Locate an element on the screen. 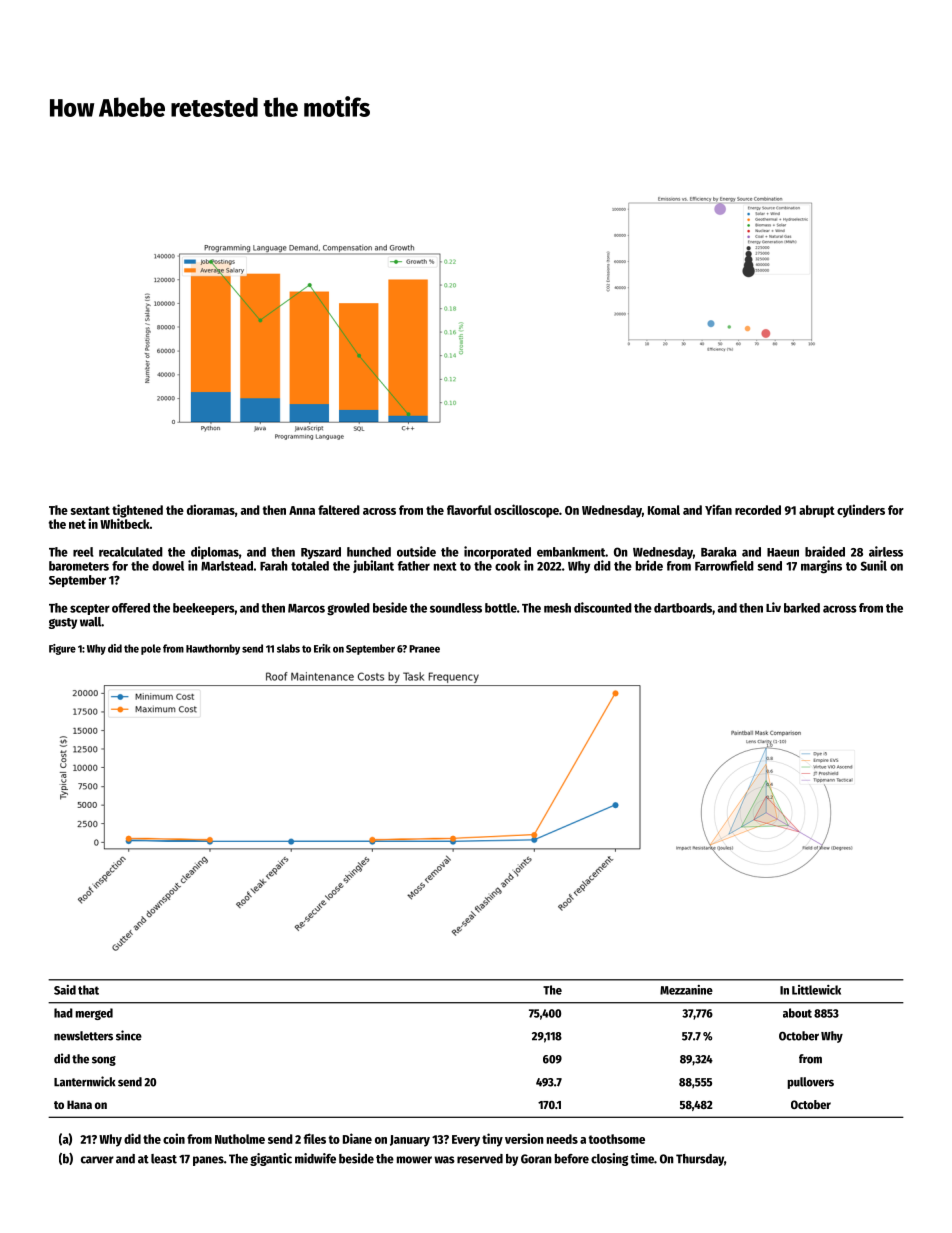 Image resolution: width=952 pixels, height=1233 pixels. merged is located at coordinates (94, 1014).
